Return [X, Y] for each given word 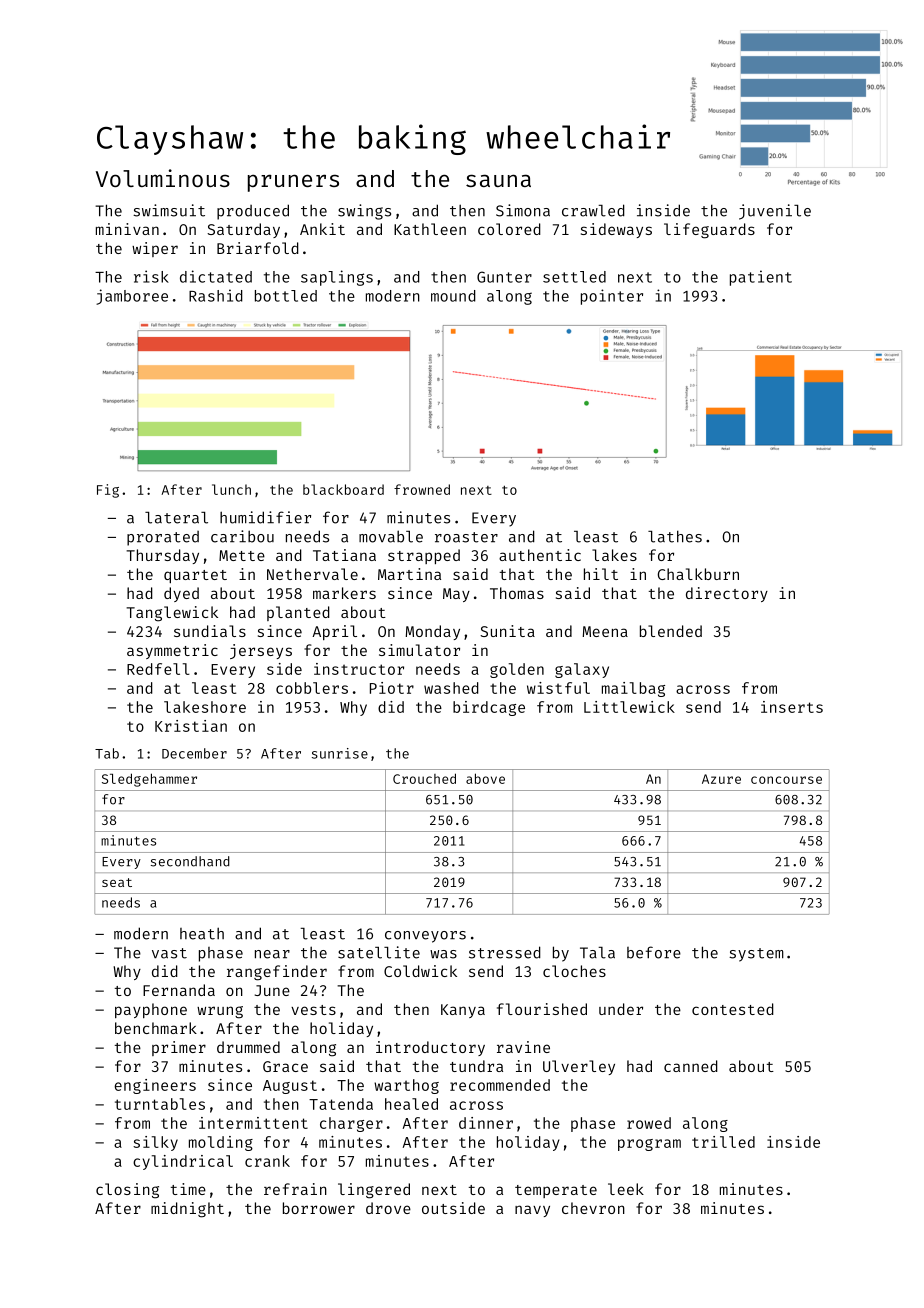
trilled [723, 1142]
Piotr [392, 688]
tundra [476, 1066]
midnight [187, 1210]
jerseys [261, 651]
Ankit [322, 229]
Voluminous [163, 178]
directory [727, 594]
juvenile [775, 212]
